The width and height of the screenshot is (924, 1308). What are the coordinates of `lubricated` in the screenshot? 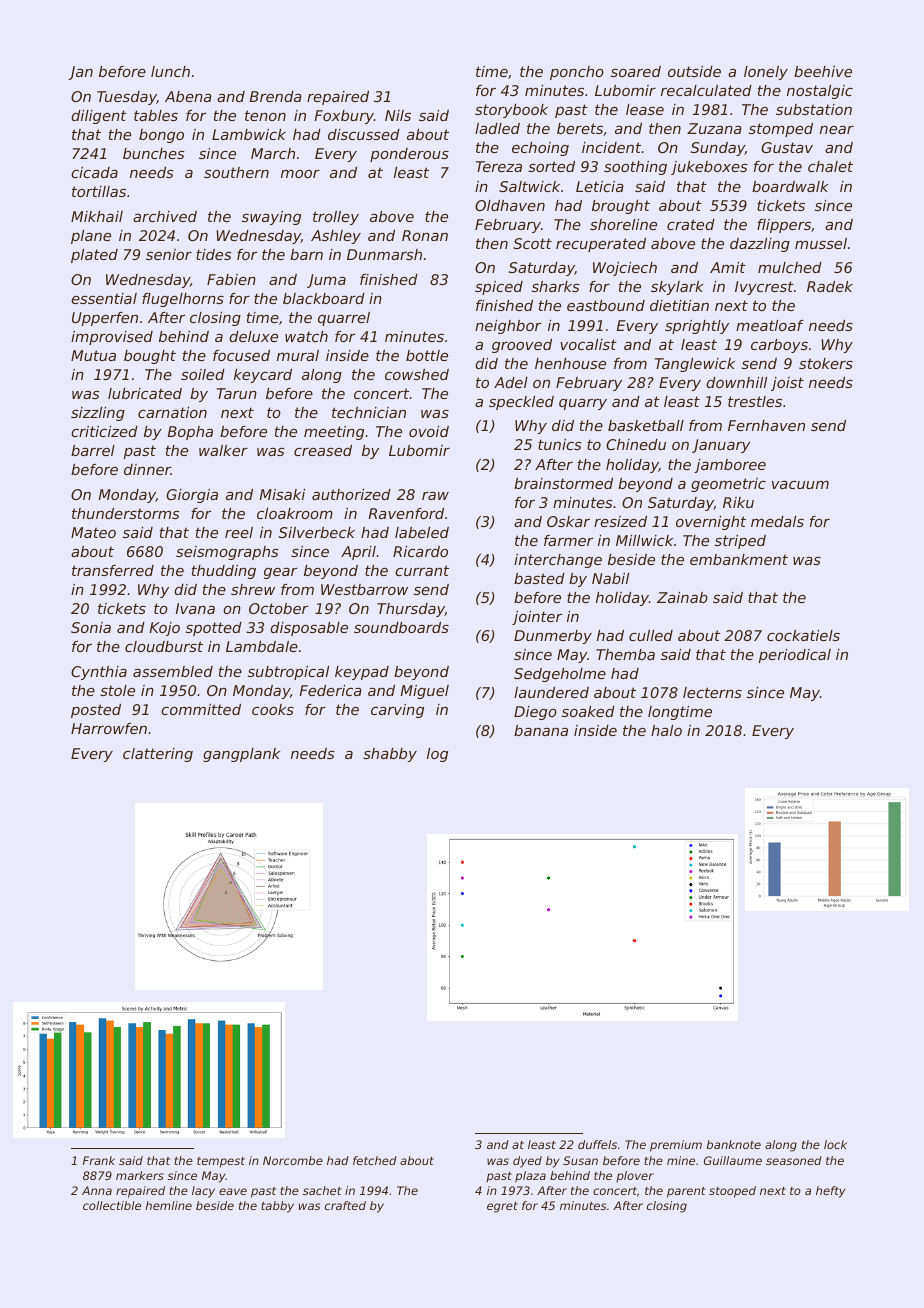 It's located at (145, 393).
